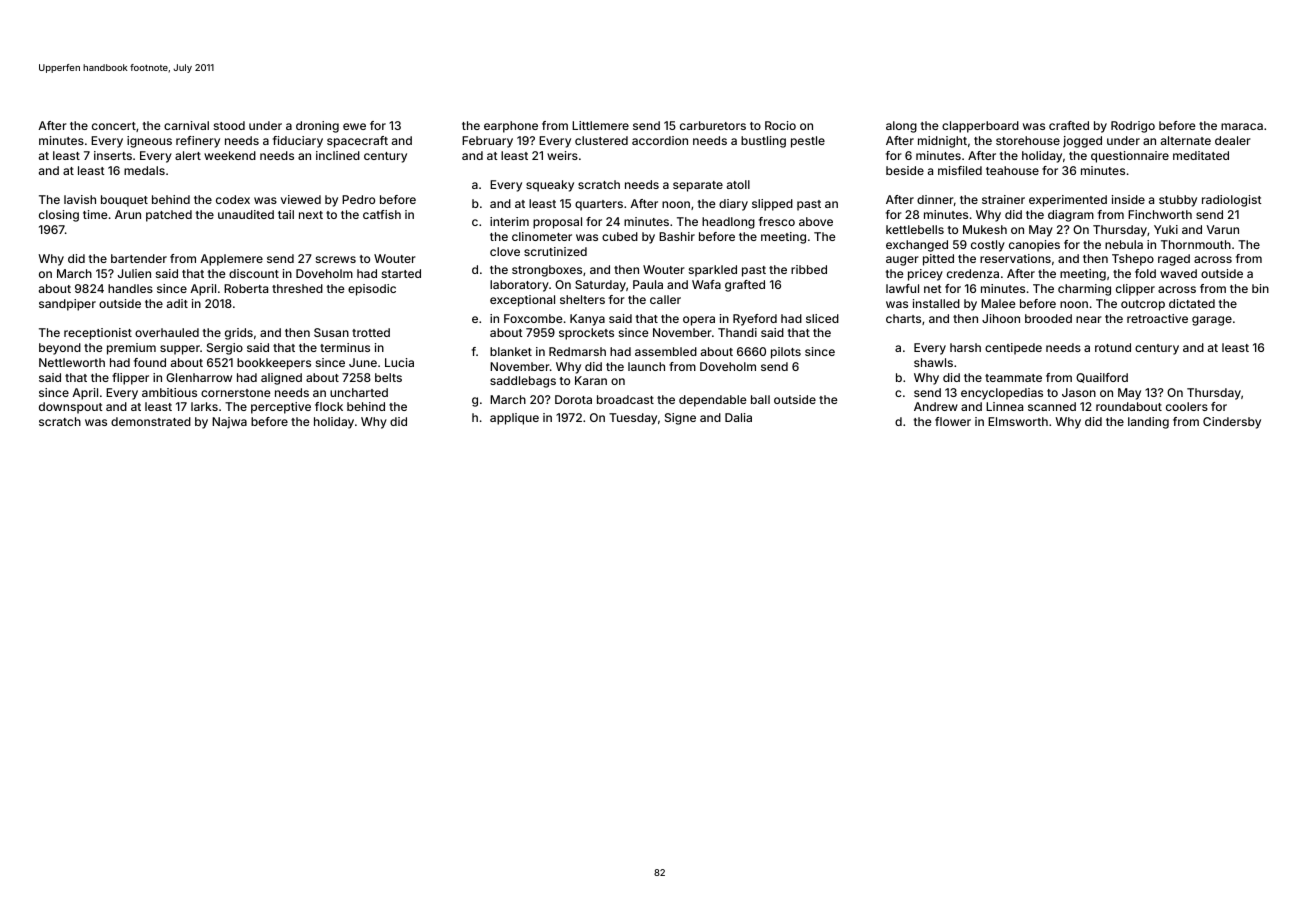 The height and width of the screenshot is (924, 1308). Describe the element at coordinates (229, 423) in the screenshot. I see `Najwa` at that location.
